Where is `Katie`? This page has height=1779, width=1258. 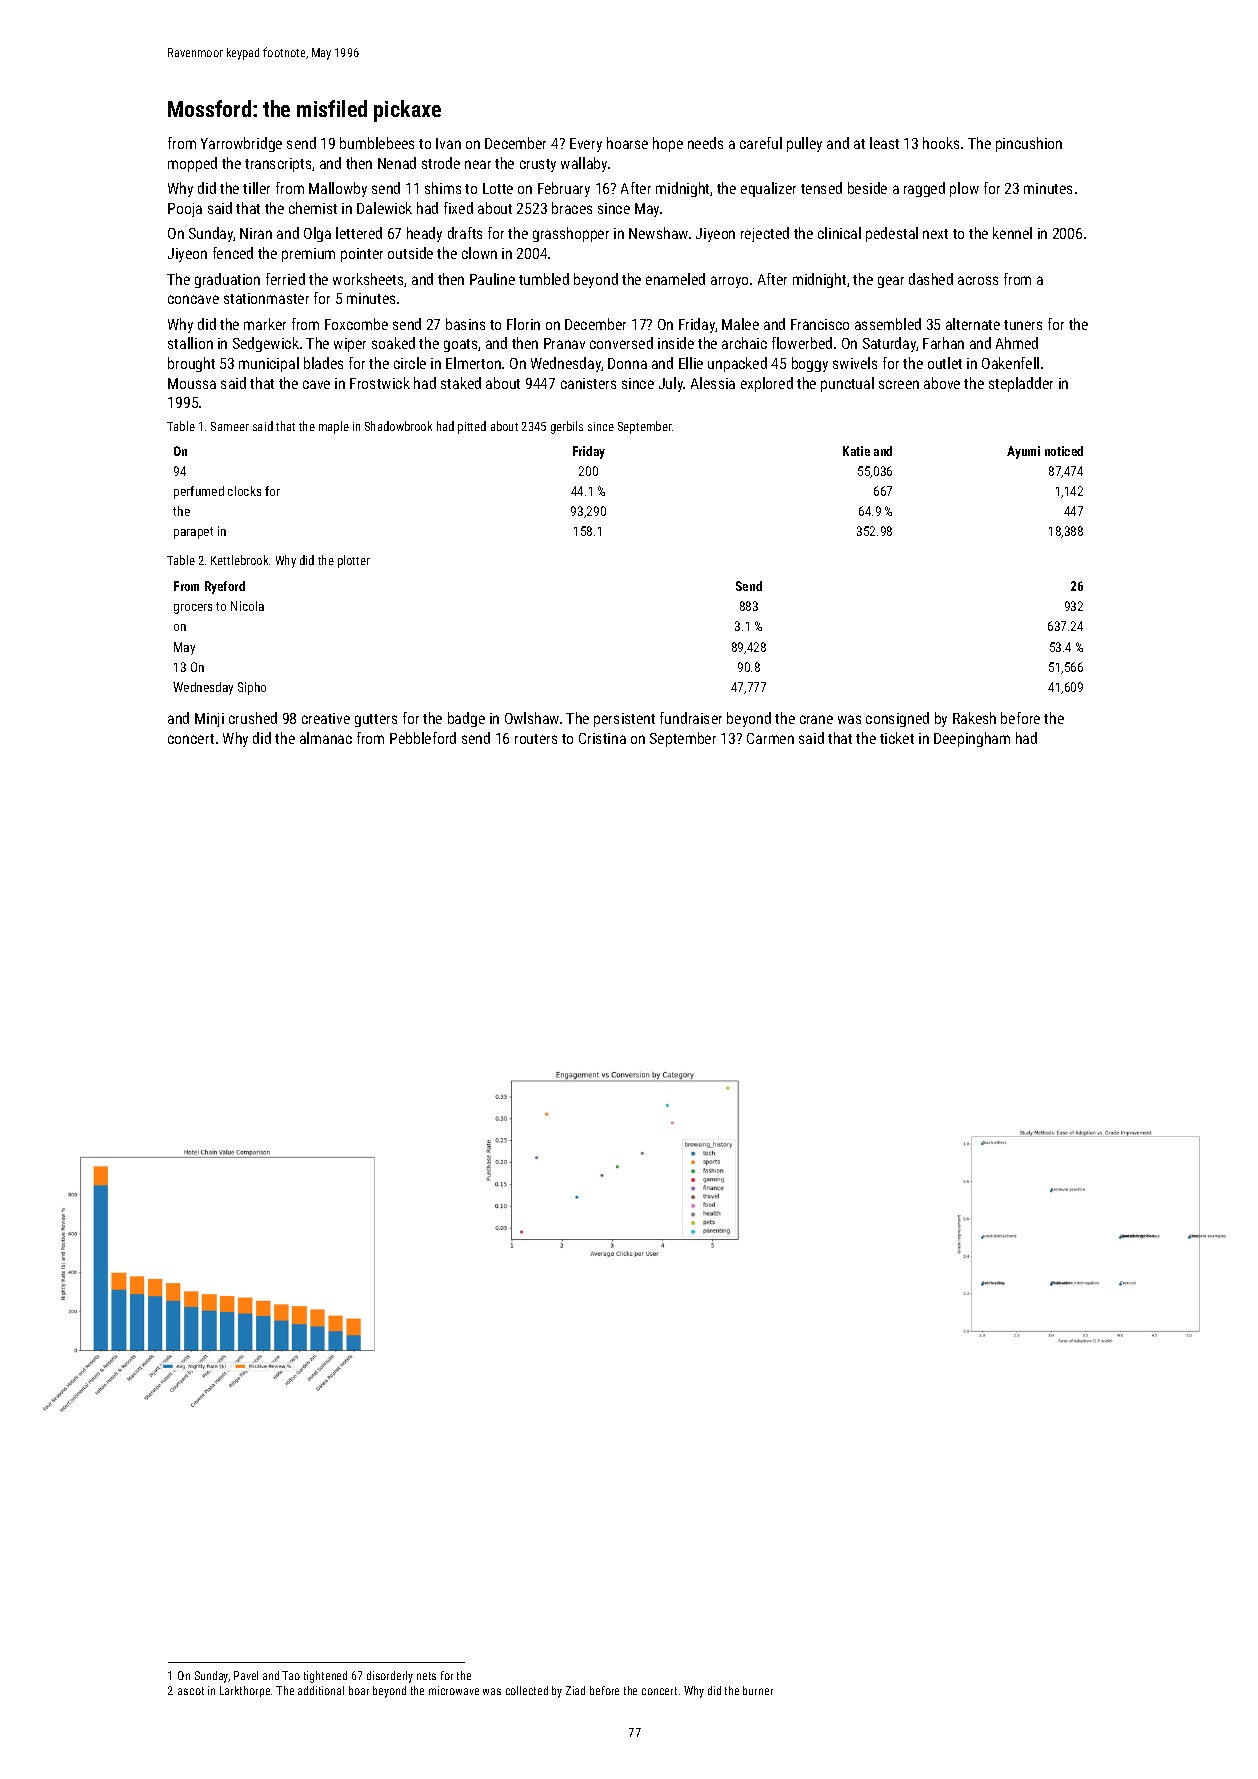
Katie is located at coordinates (856, 451).
